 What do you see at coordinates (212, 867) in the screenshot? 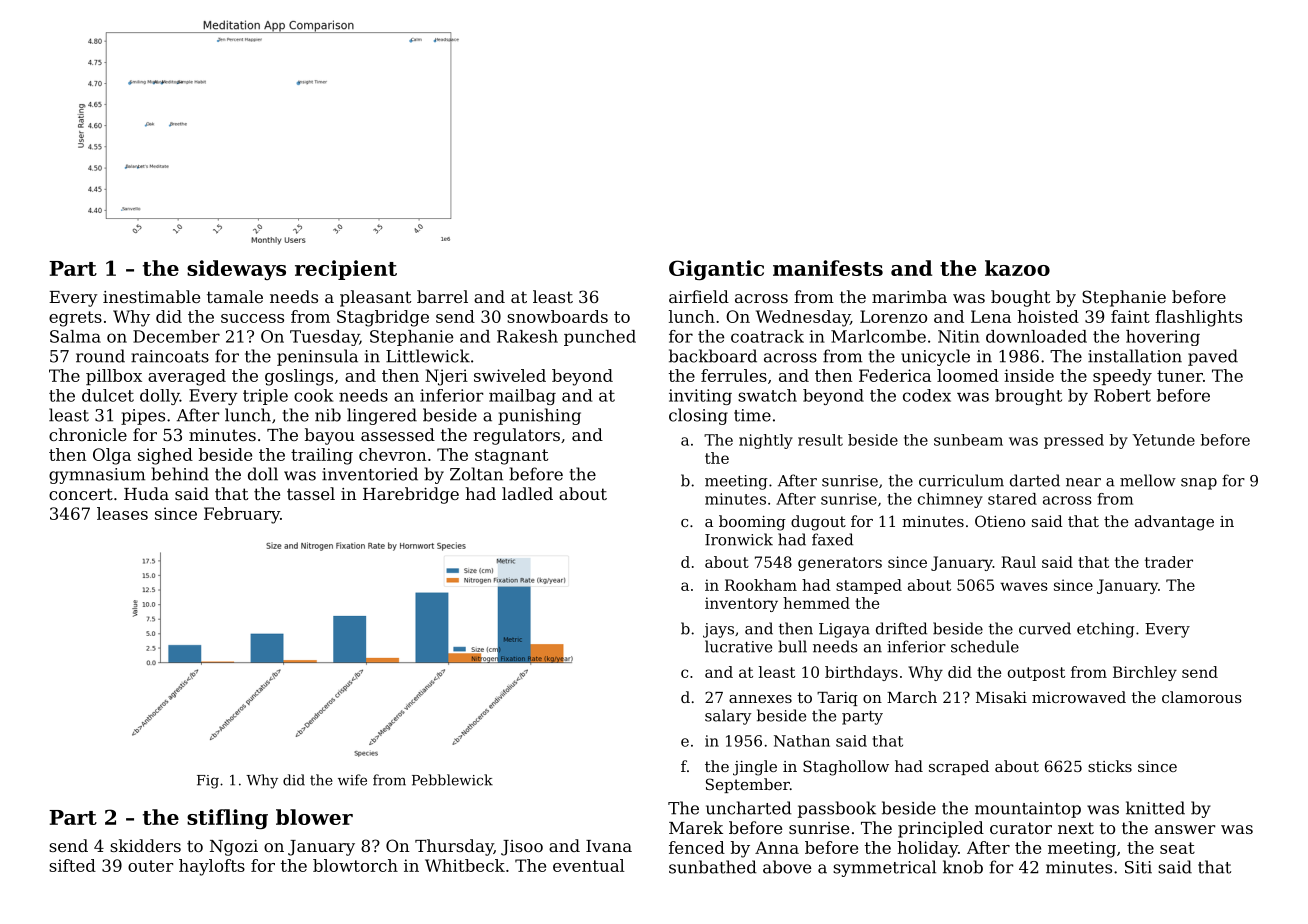
I see `haylofts` at bounding box center [212, 867].
